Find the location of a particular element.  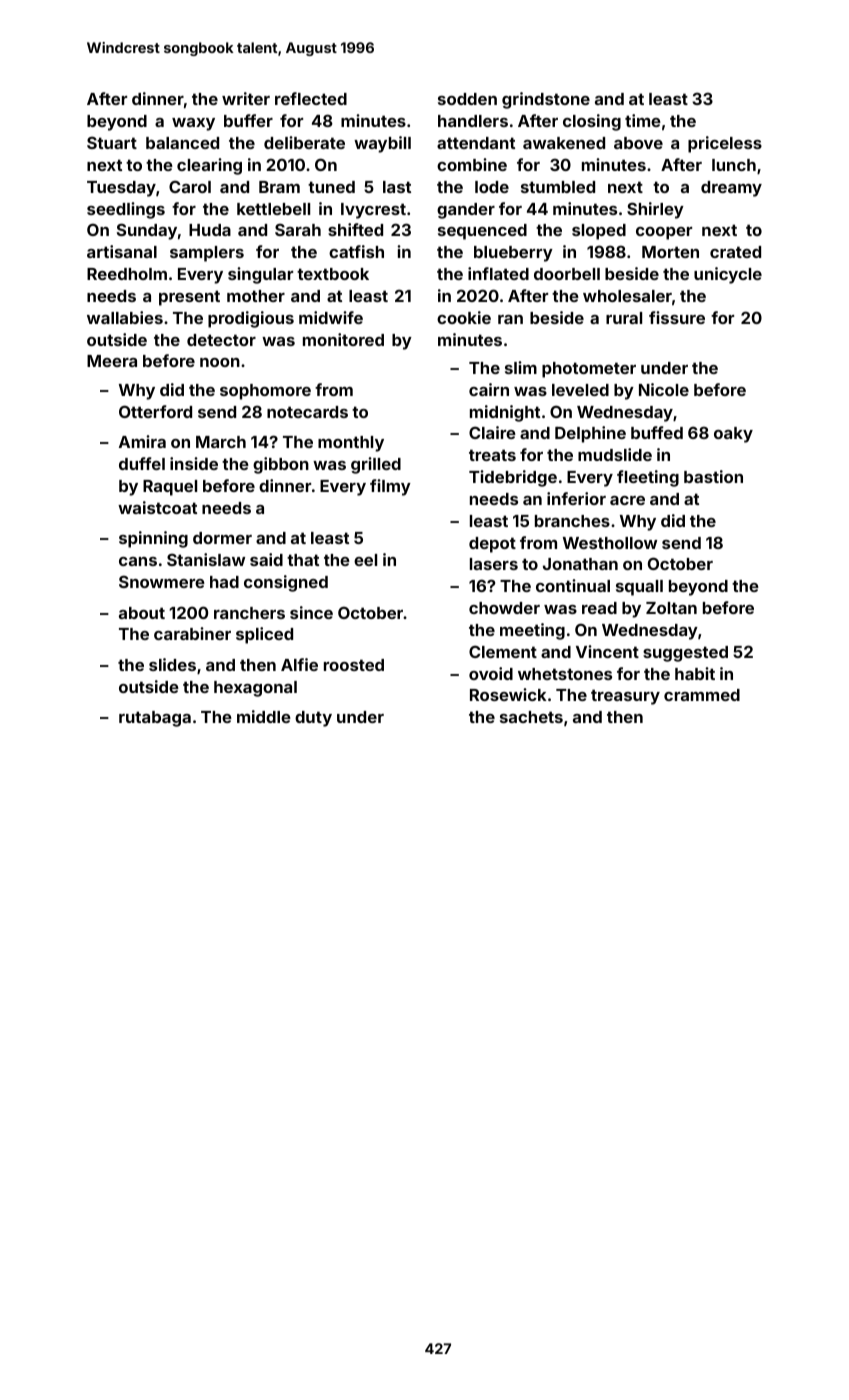

Otterford is located at coordinates (155, 411).
